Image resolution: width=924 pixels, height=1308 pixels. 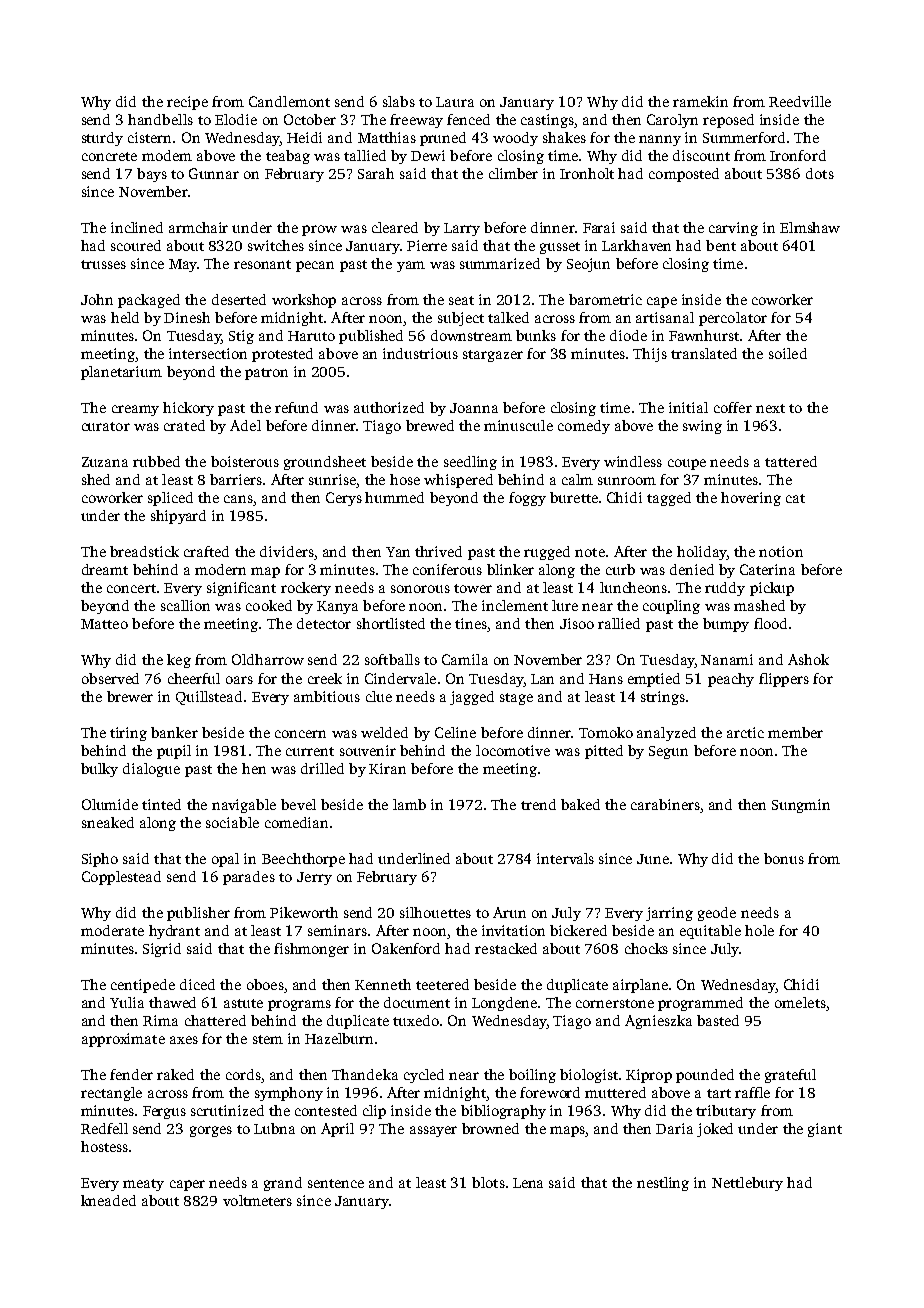 What do you see at coordinates (500, 263) in the screenshot?
I see `summarized` at bounding box center [500, 263].
